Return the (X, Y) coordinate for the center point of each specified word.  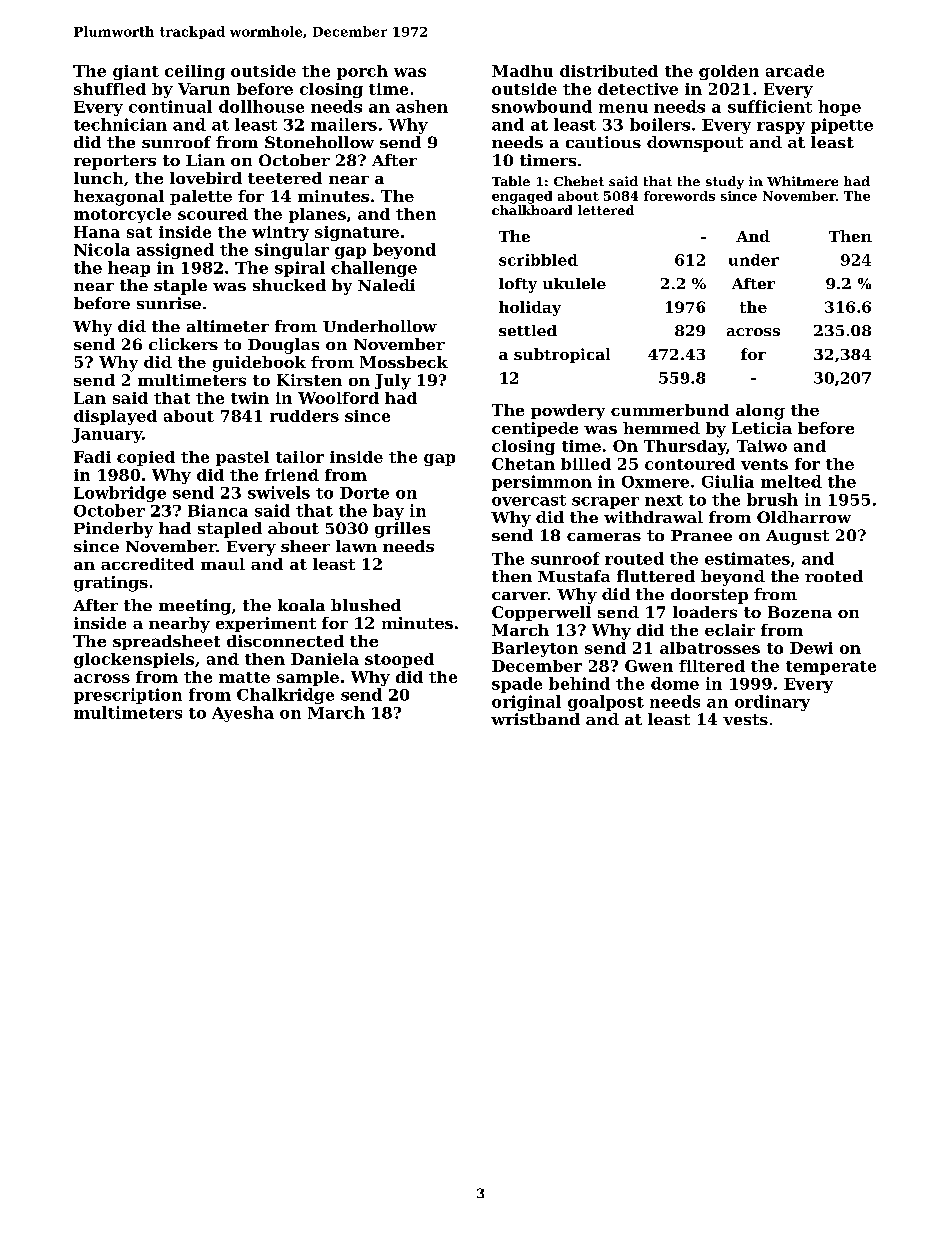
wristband (535, 719)
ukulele (574, 283)
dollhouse (261, 106)
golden (729, 72)
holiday (530, 308)
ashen (422, 106)
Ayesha (243, 714)
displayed (115, 417)
